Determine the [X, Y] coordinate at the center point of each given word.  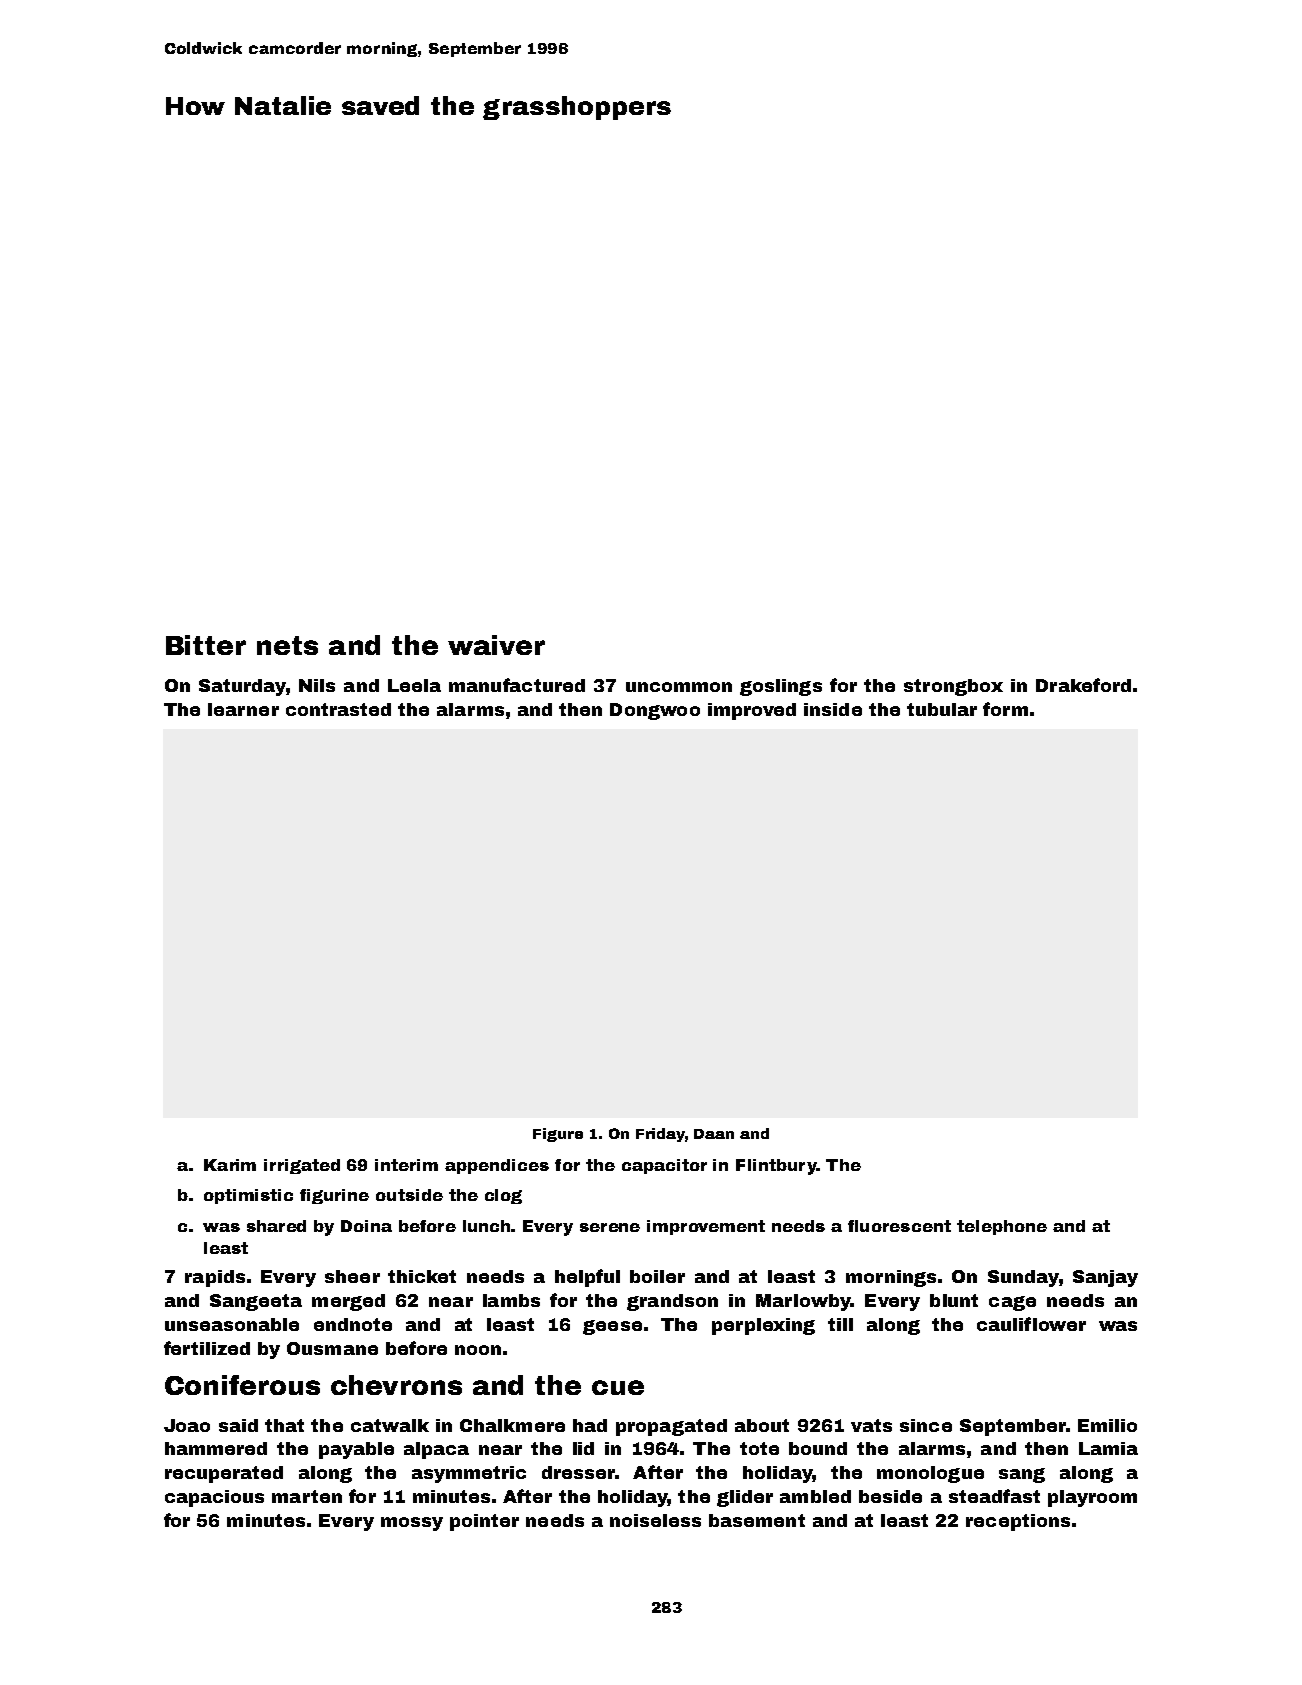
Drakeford [1083, 685]
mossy [412, 1524]
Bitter [206, 645]
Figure [558, 1135]
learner [243, 709]
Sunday [1023, 1278]
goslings [781, 687]
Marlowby [803, 1302]
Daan [714, 1134]
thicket [422, 1276]
